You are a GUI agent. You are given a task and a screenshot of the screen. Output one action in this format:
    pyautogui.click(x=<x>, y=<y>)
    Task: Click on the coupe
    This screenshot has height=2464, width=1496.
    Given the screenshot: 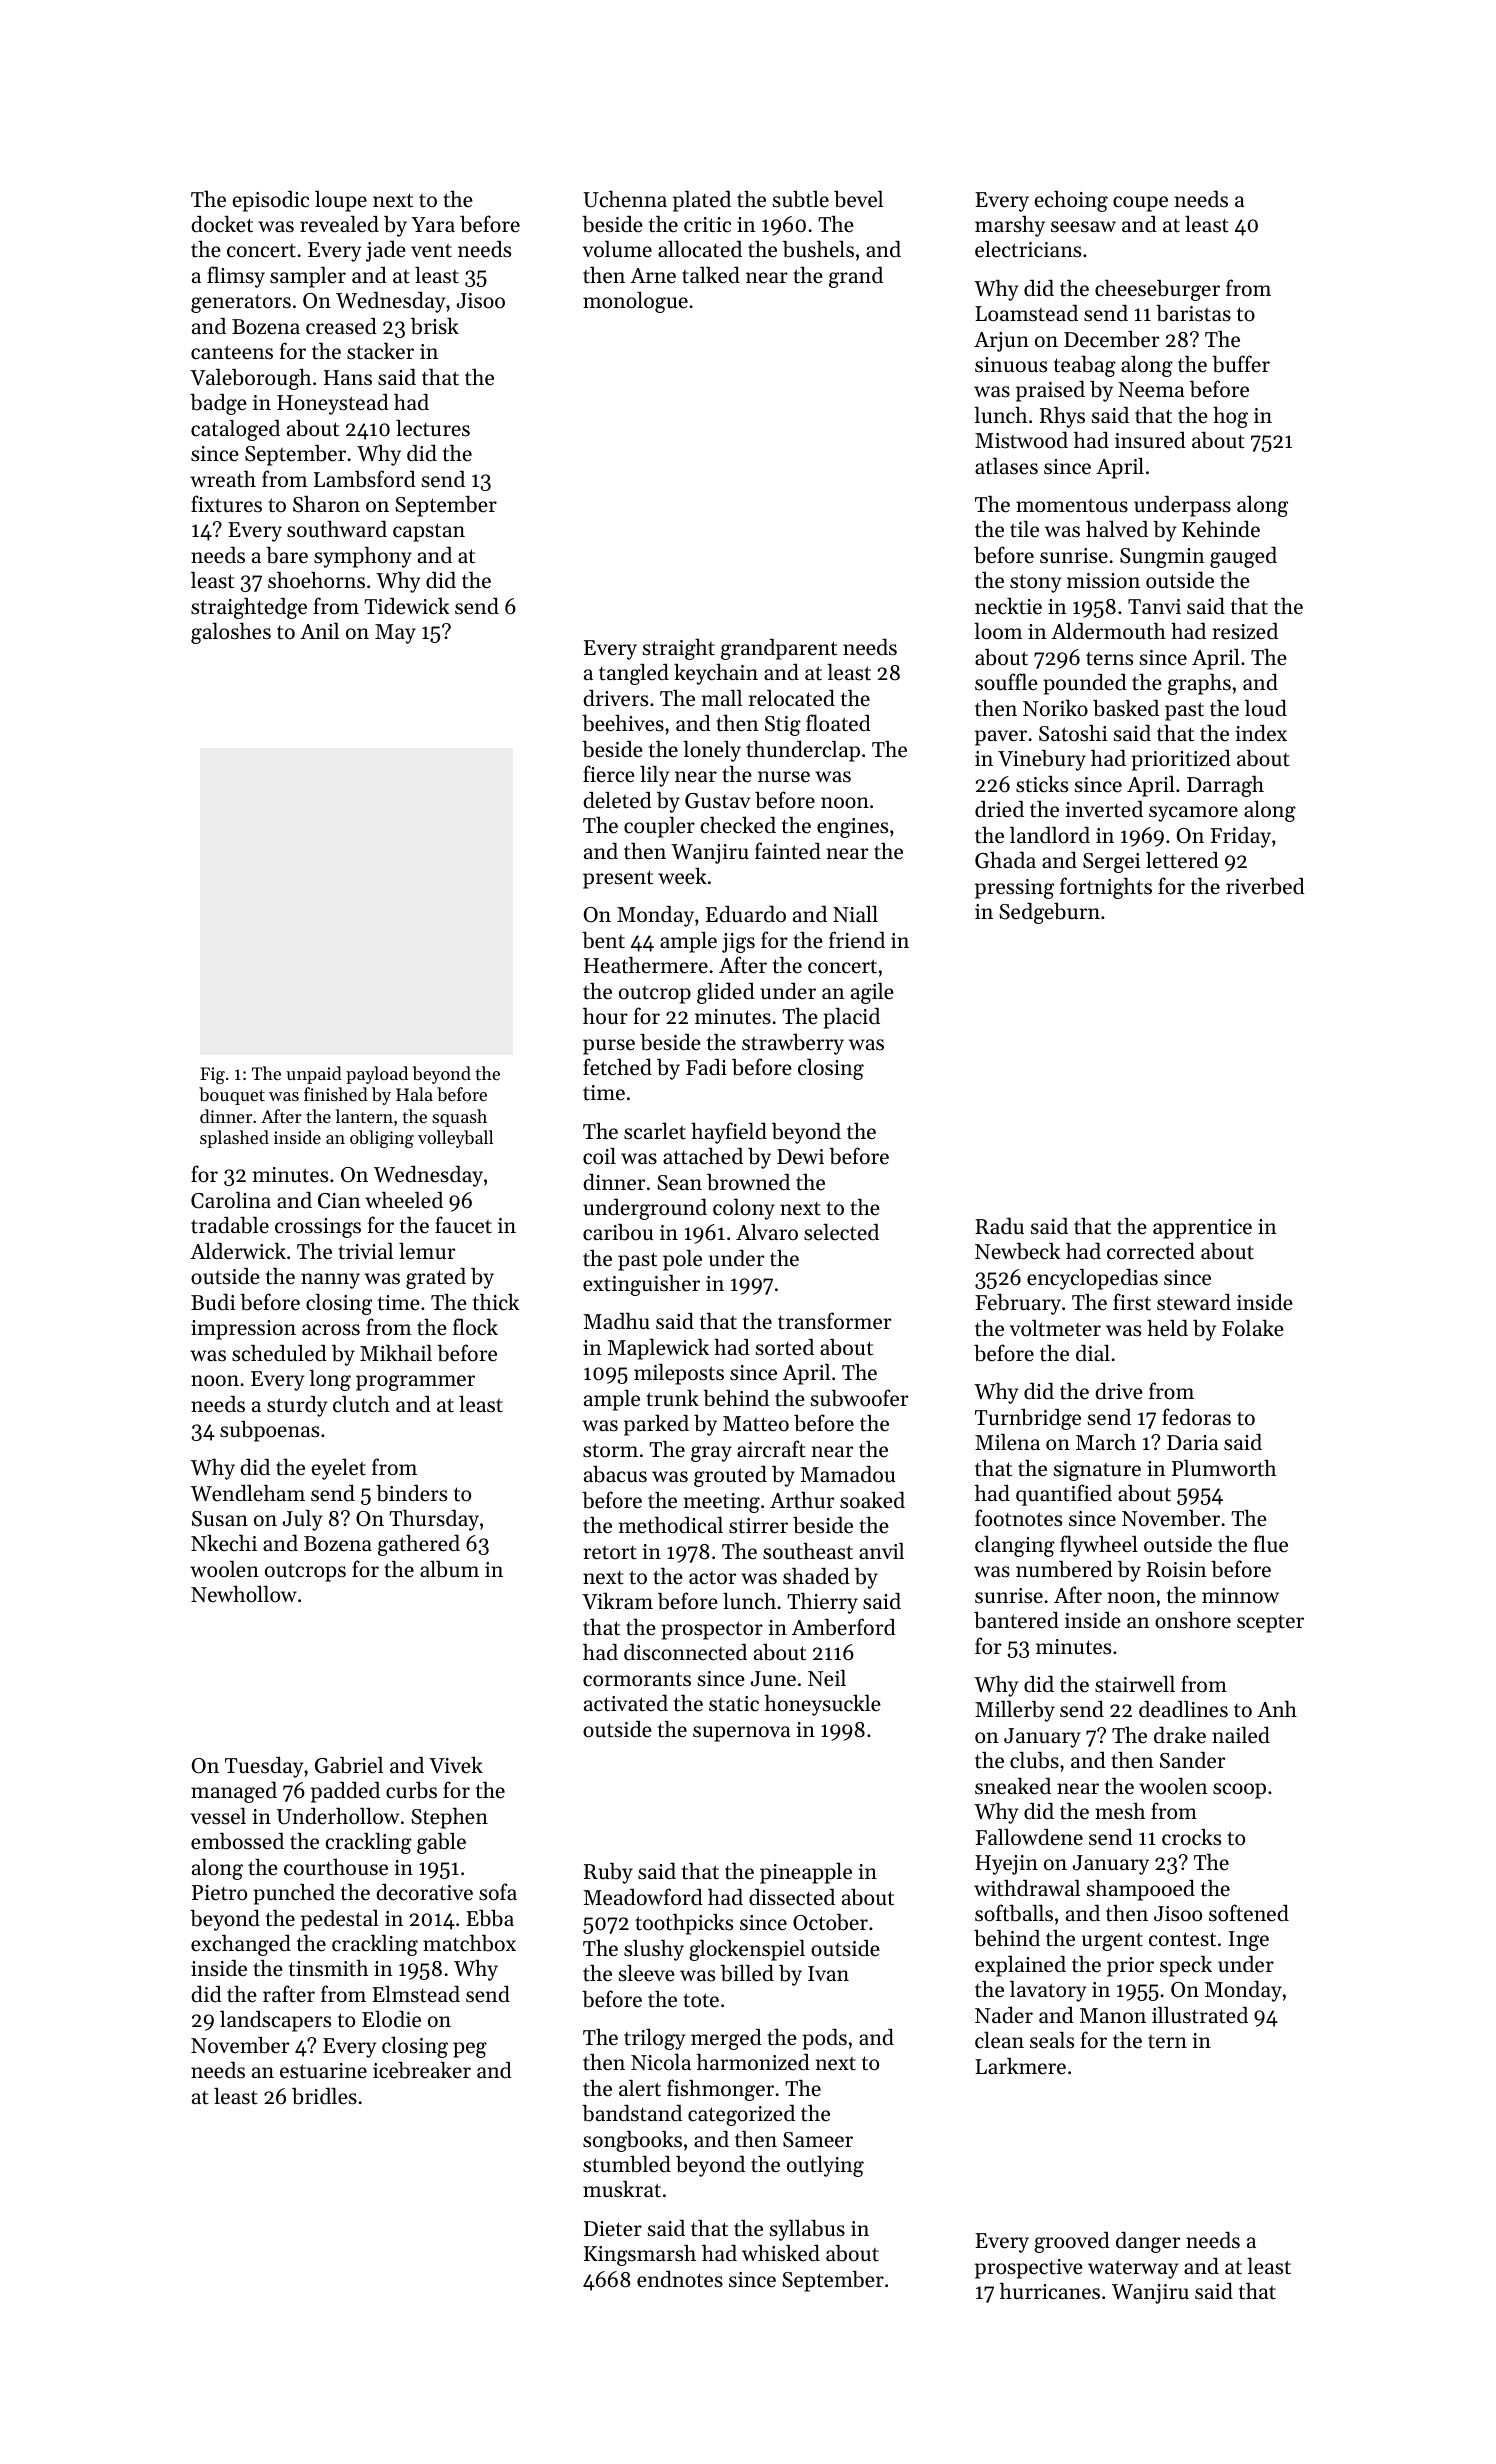 What is the action you would take?
    pyautogui.click(x=1140, y=204)
